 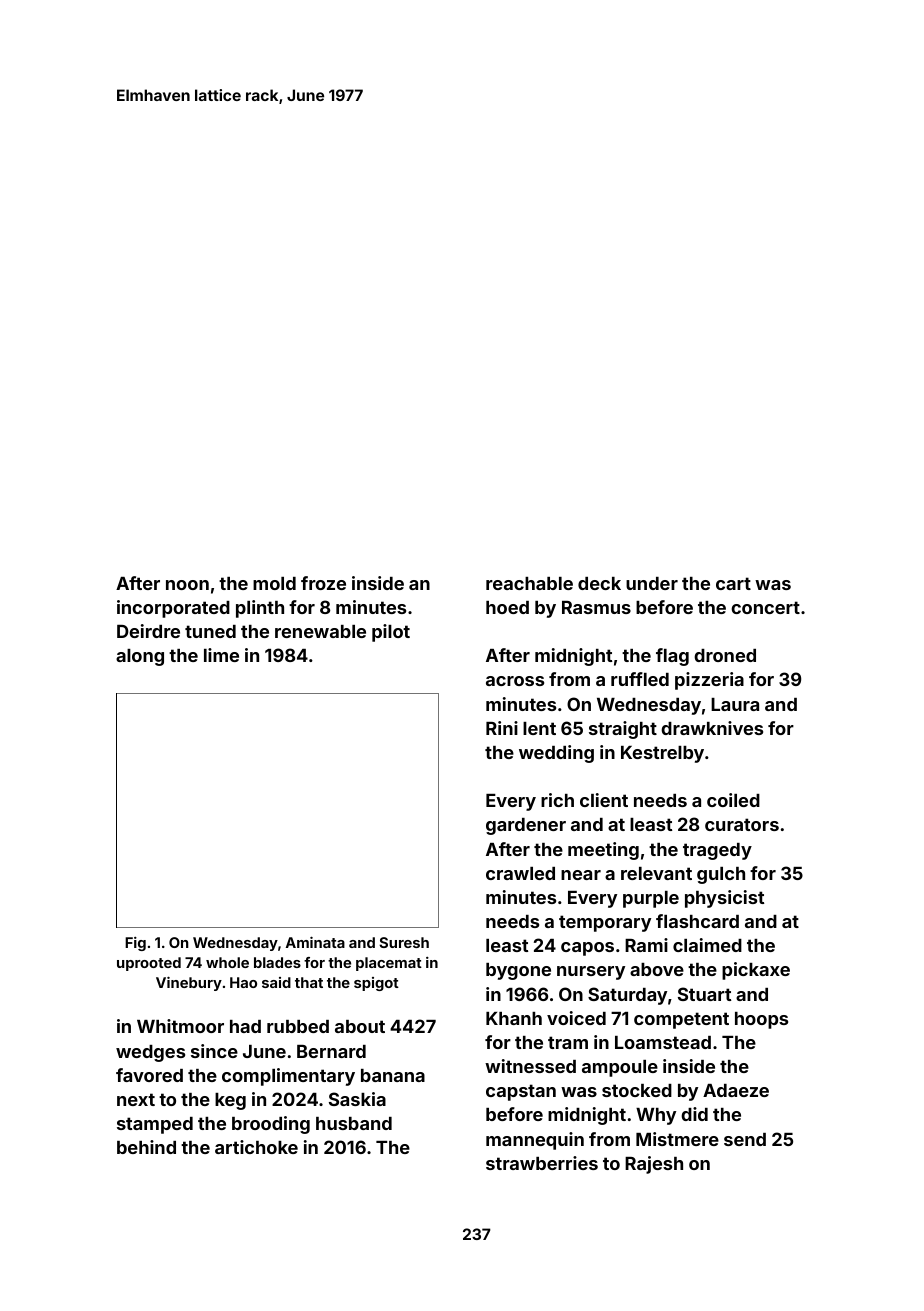 What do you see at coordinates (542, 1163) in the page?
I see `strawberries` at bounding box center [542, 1163].
